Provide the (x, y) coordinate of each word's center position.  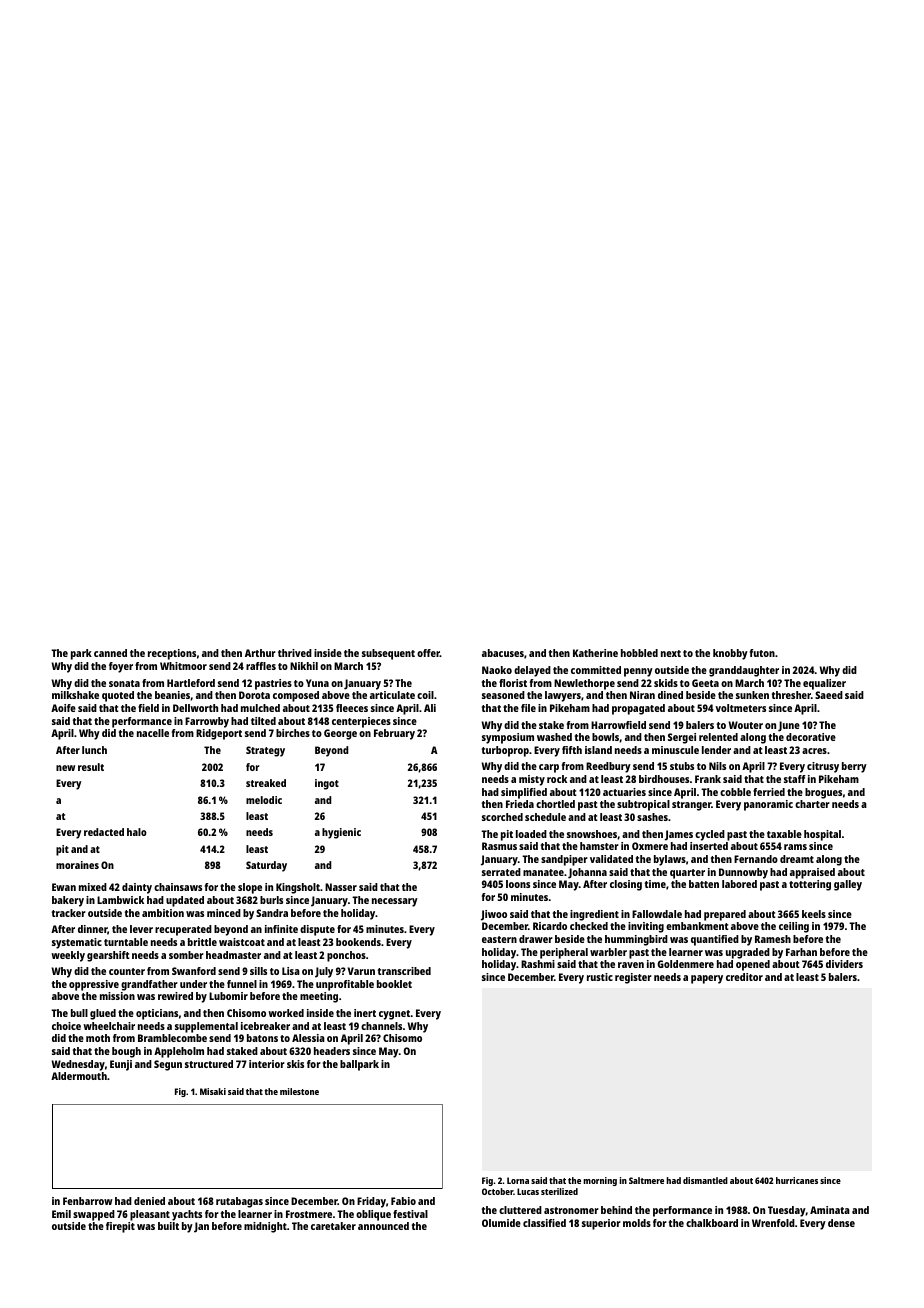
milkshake (75, 695)
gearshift (108, 956)
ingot (327, 784)
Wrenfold (773, 1223)
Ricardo (550, 926)
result (91, 767)
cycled (710, 835)
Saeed (829, 695)
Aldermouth (79, 1076)
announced (383, 1226)
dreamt (797, 859)
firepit (120, 1227)
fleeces (352, 708)
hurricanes (797, 1180)
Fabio (403, 1201)
